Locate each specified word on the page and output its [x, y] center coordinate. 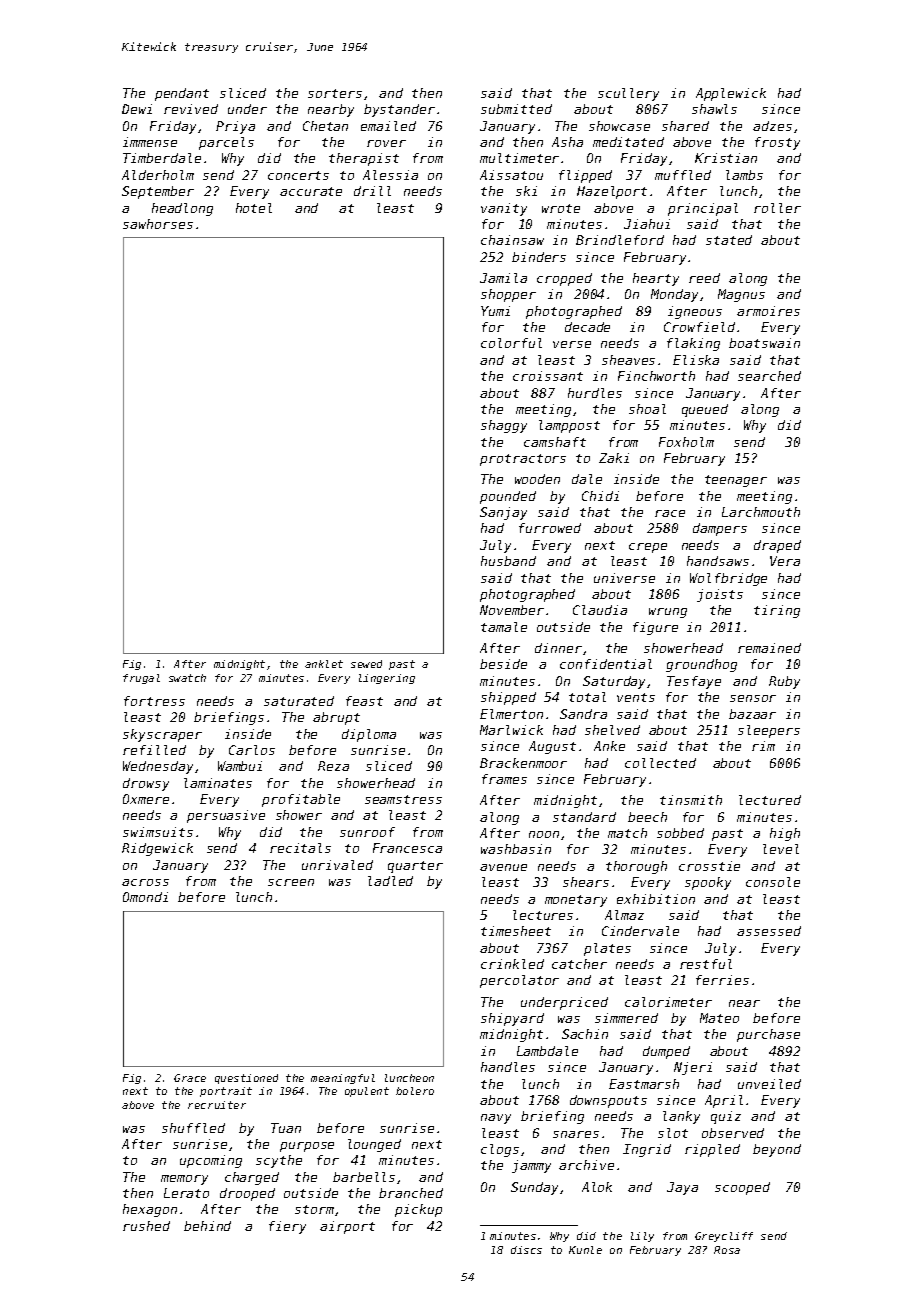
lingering [387, 679]
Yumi [495, 311]
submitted [516, 109]
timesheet [516, 931]
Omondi [145, 897]
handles [508, 1067]
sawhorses [158, 224]
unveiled [769, 1084]
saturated [299, 701]
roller [777, 208]
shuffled [193, 1128]
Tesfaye [694, 682]
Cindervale [640, 931]
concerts [298, 175]
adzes [772, 126]
